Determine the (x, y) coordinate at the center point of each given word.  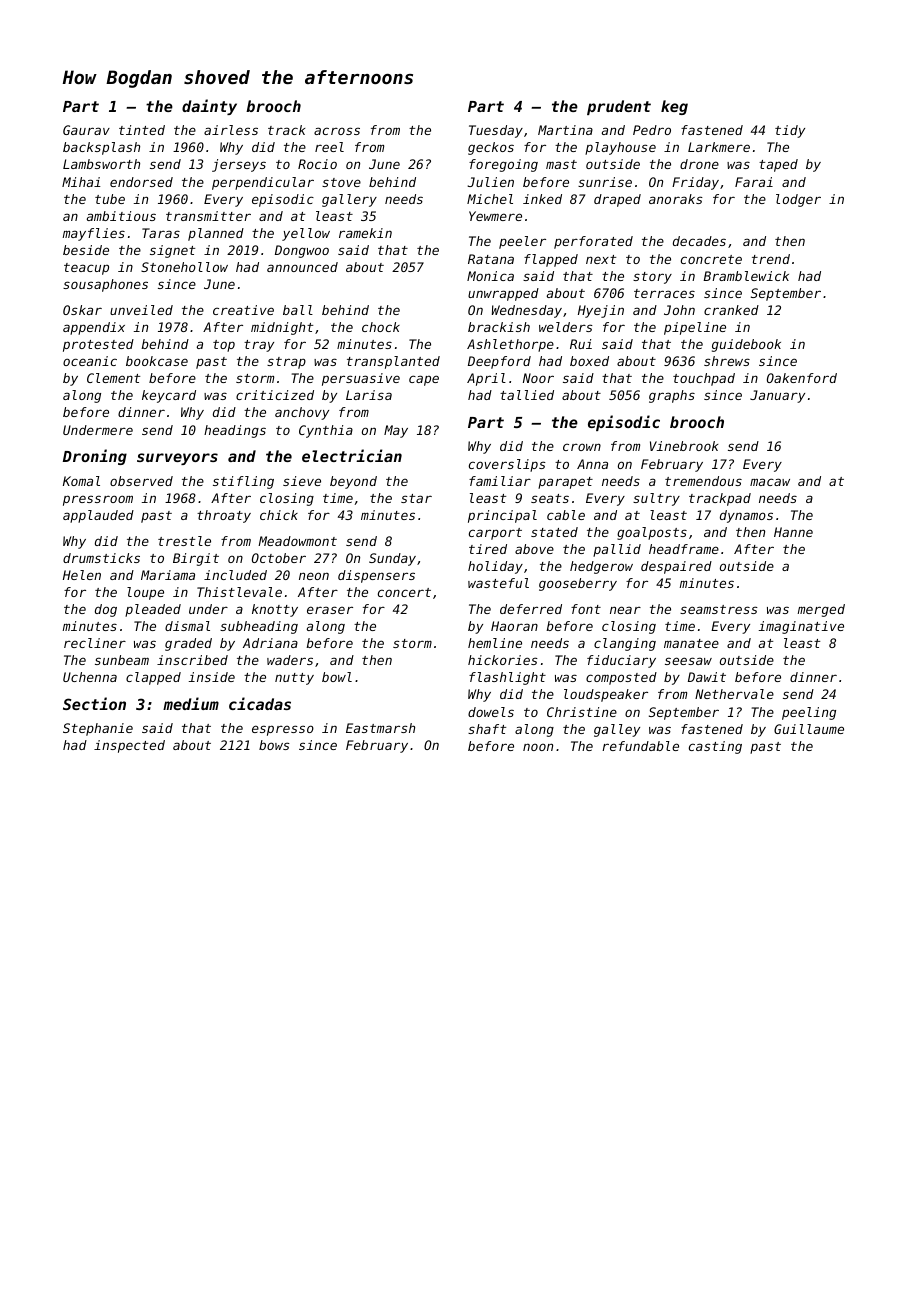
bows (274, 745)
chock (381, 327)
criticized (275, 395)
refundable (640, 746)
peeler (522, 242)
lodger (798, 200)
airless (231, 130)
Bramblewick (746, 276)
